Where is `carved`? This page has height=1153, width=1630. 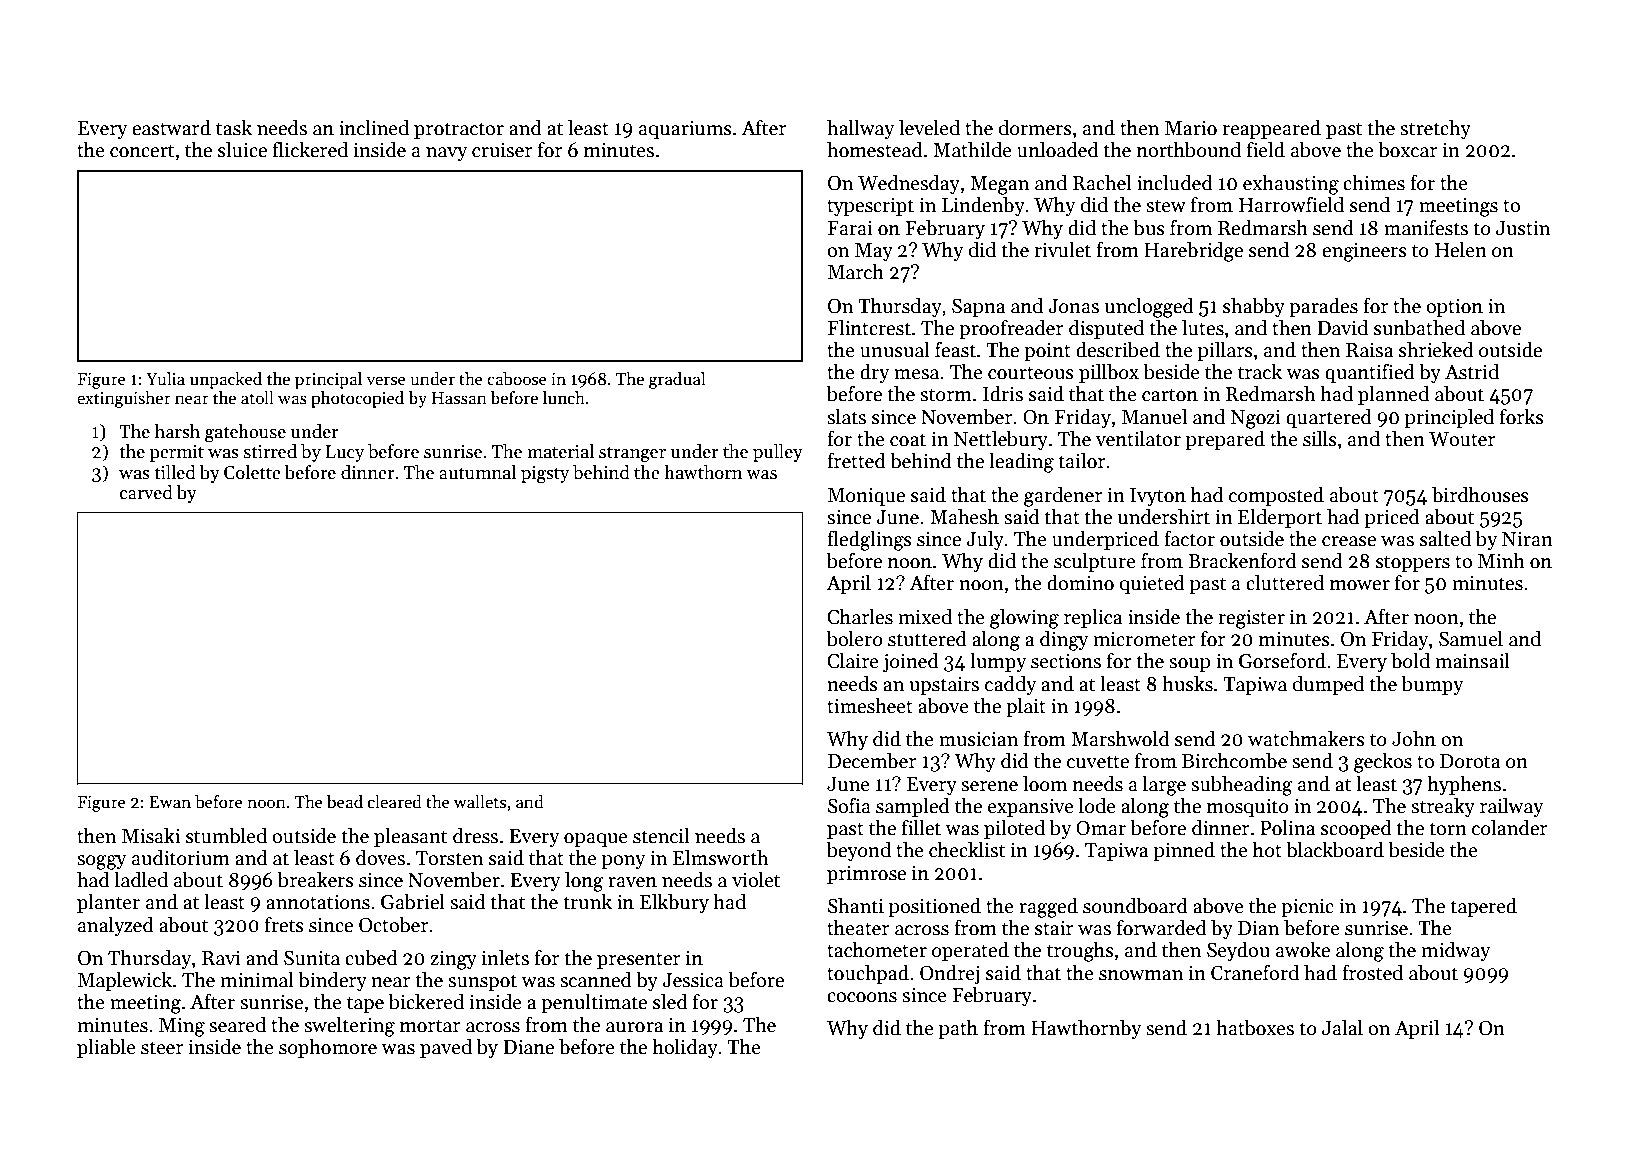 carved is located at coordinates (146, 492).
